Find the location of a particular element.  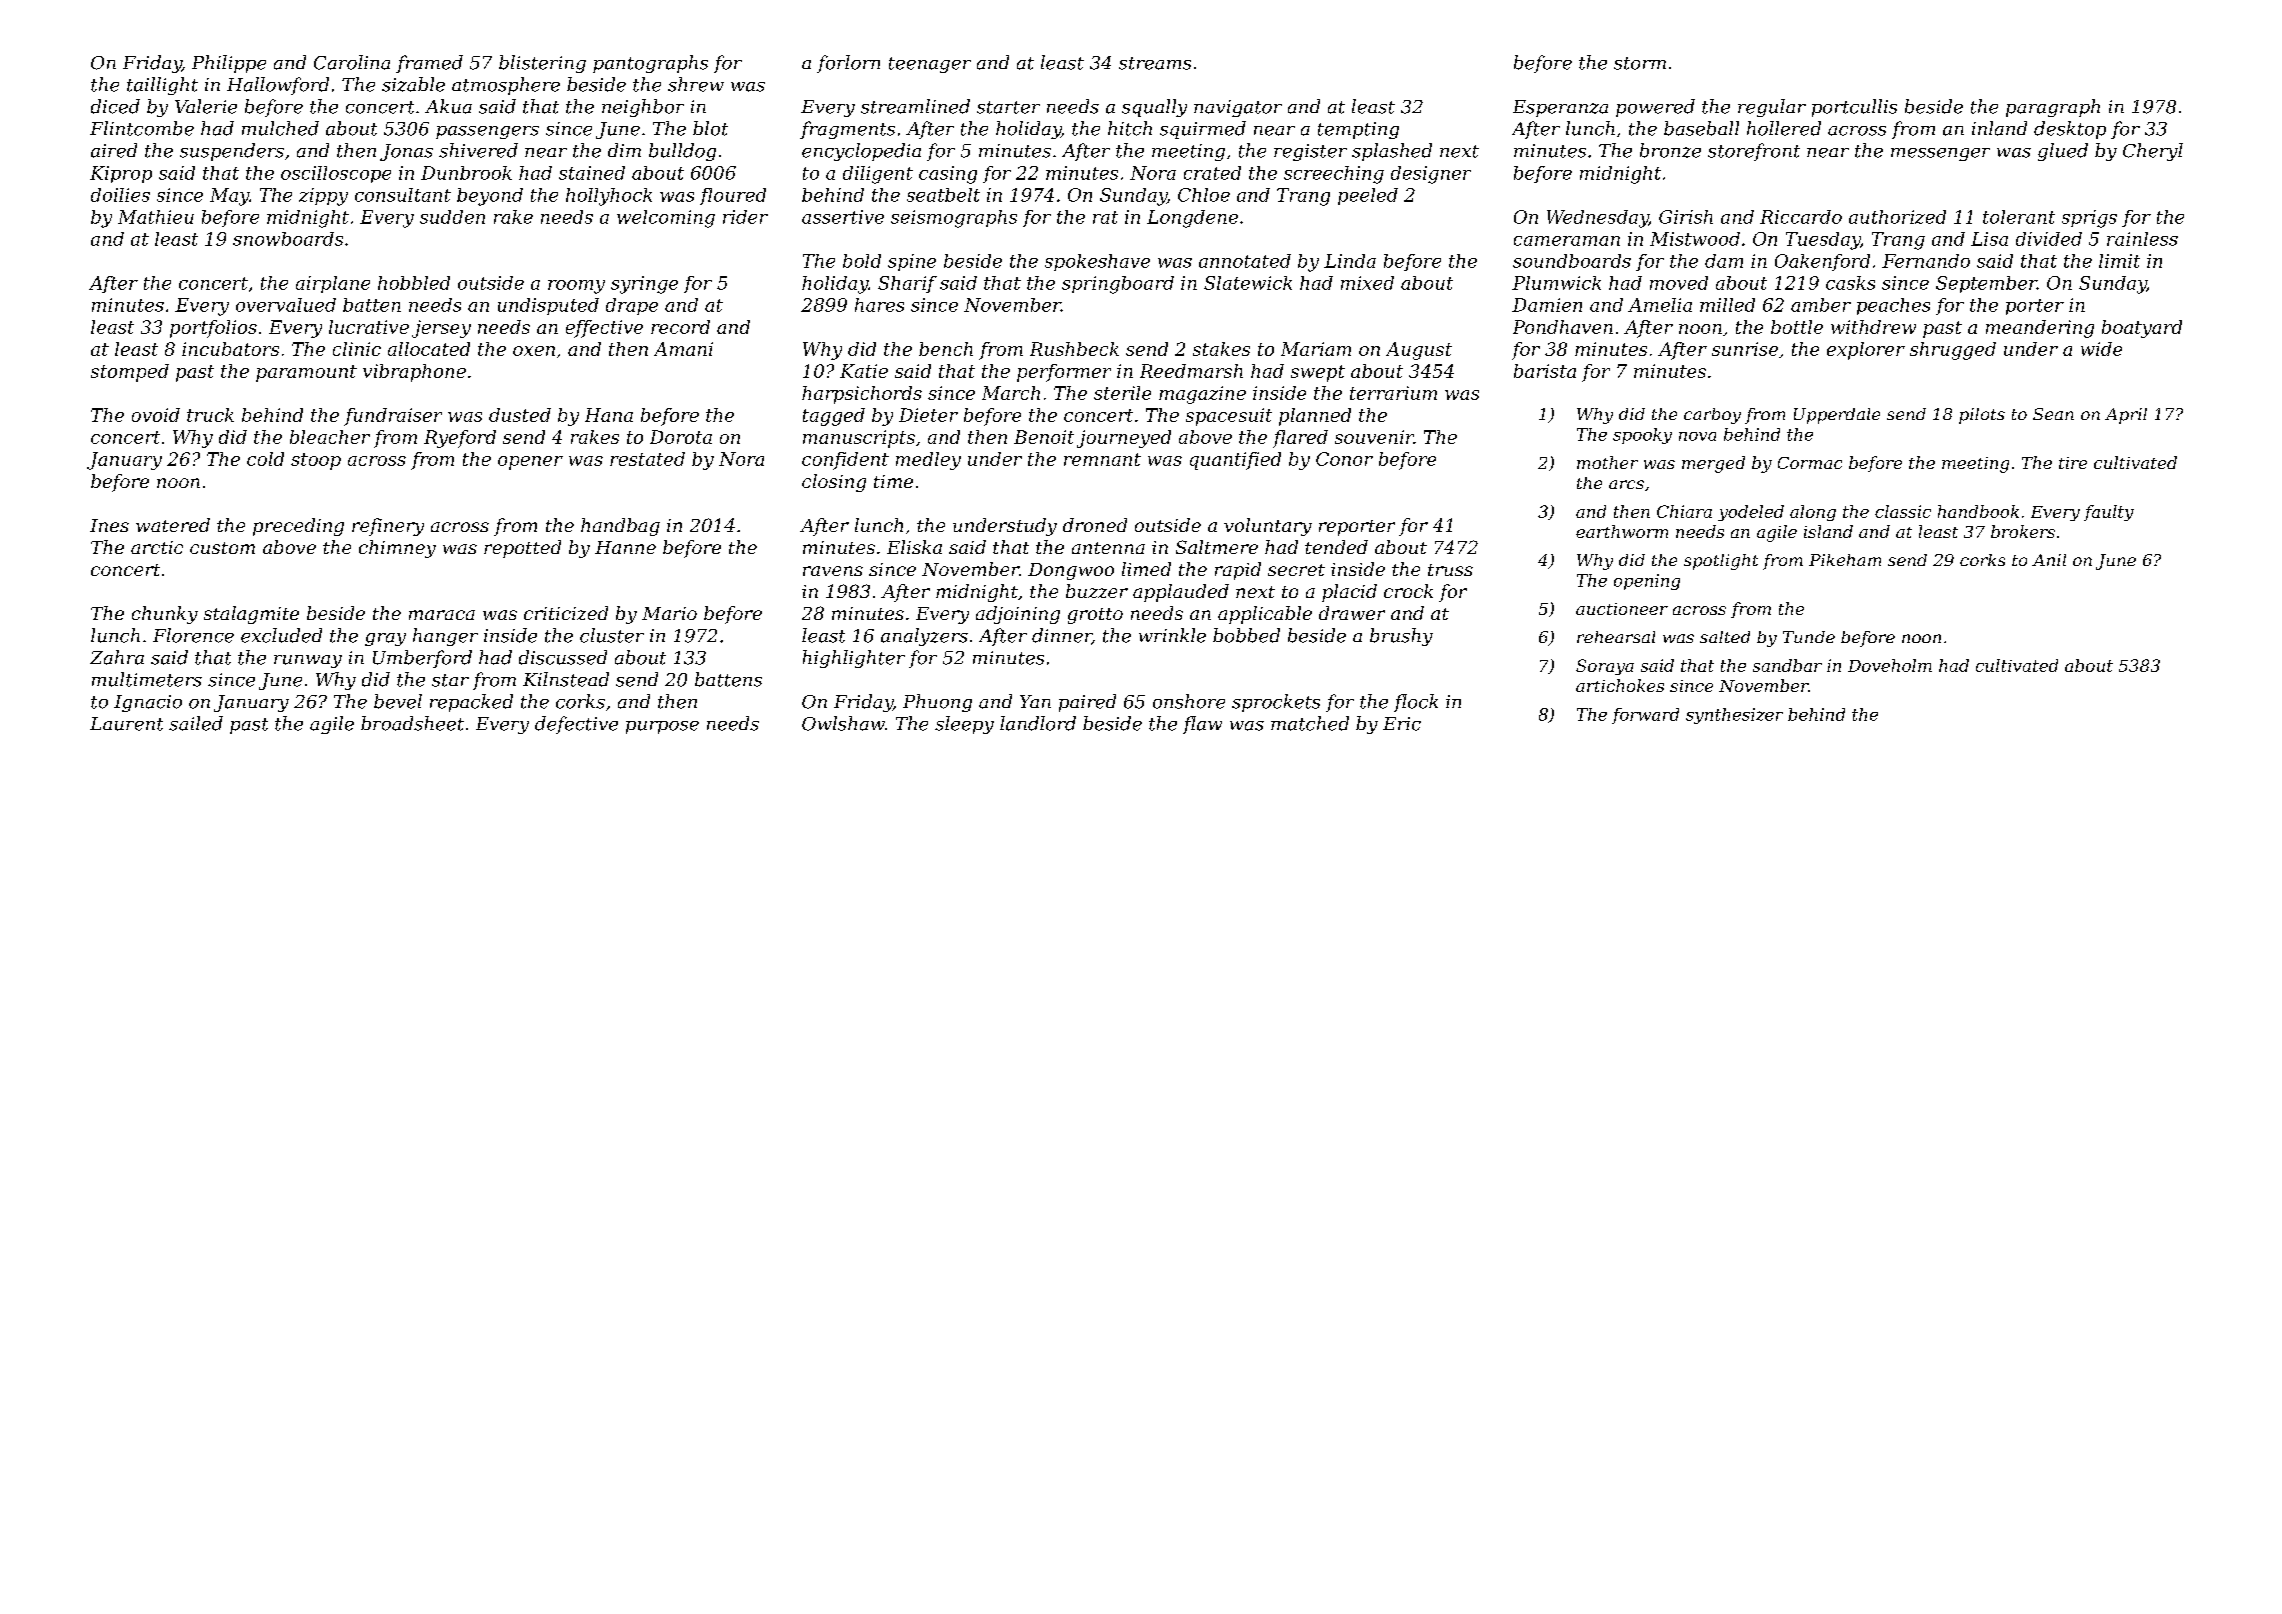

onshore is located at coordinates (1189, 701).
